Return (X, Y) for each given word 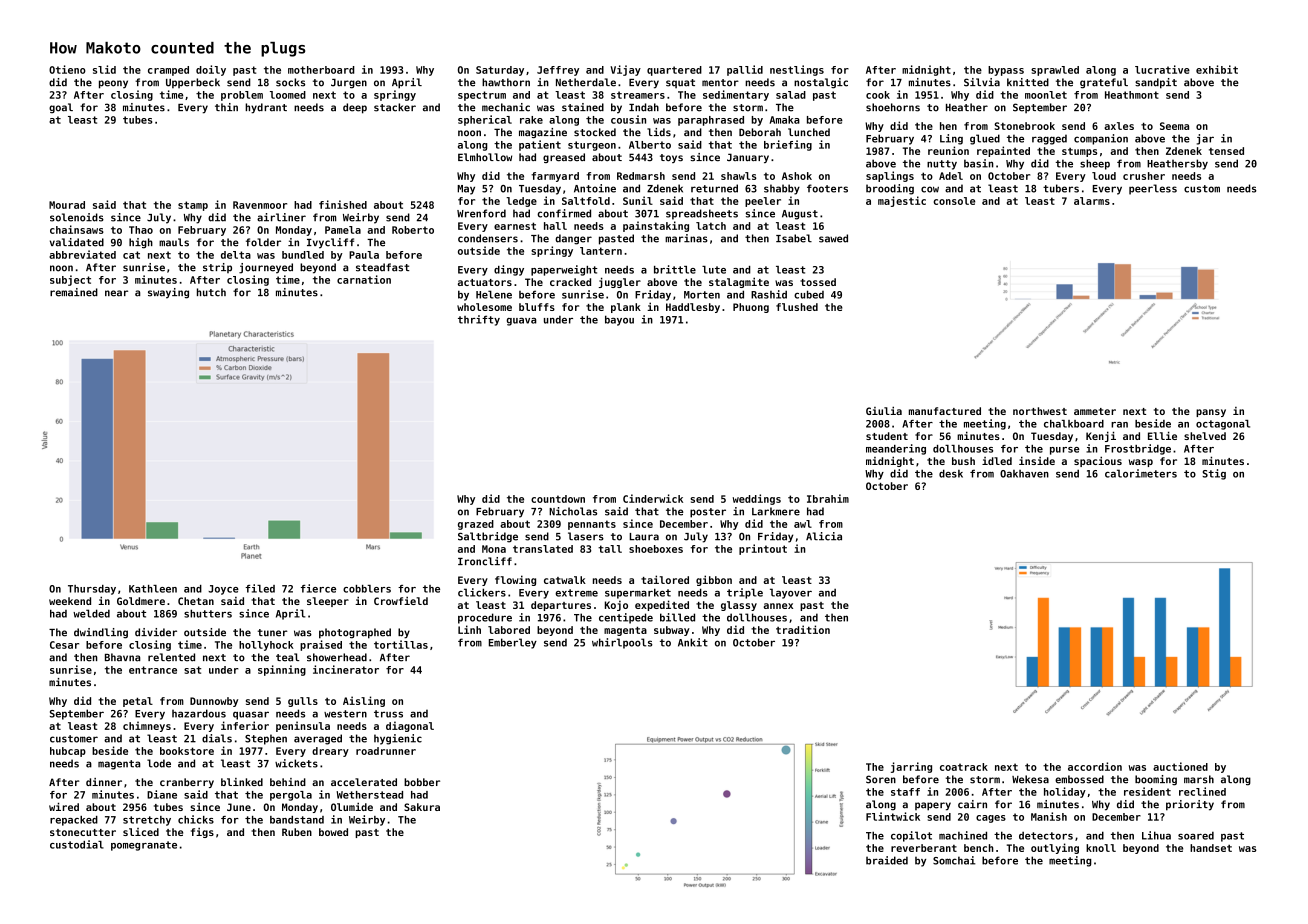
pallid (745, 70)
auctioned (1180, 766)
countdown (558, 499)
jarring (911, 767)
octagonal (1223, 425)
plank (626, 308)
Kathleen (153, 589)
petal (138, 702)
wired (64, 806)
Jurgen (349, 84)
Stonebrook (1024, 126)
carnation (364, 279)
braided (887, 860)
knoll (1101, 848)
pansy (1211, 413)
